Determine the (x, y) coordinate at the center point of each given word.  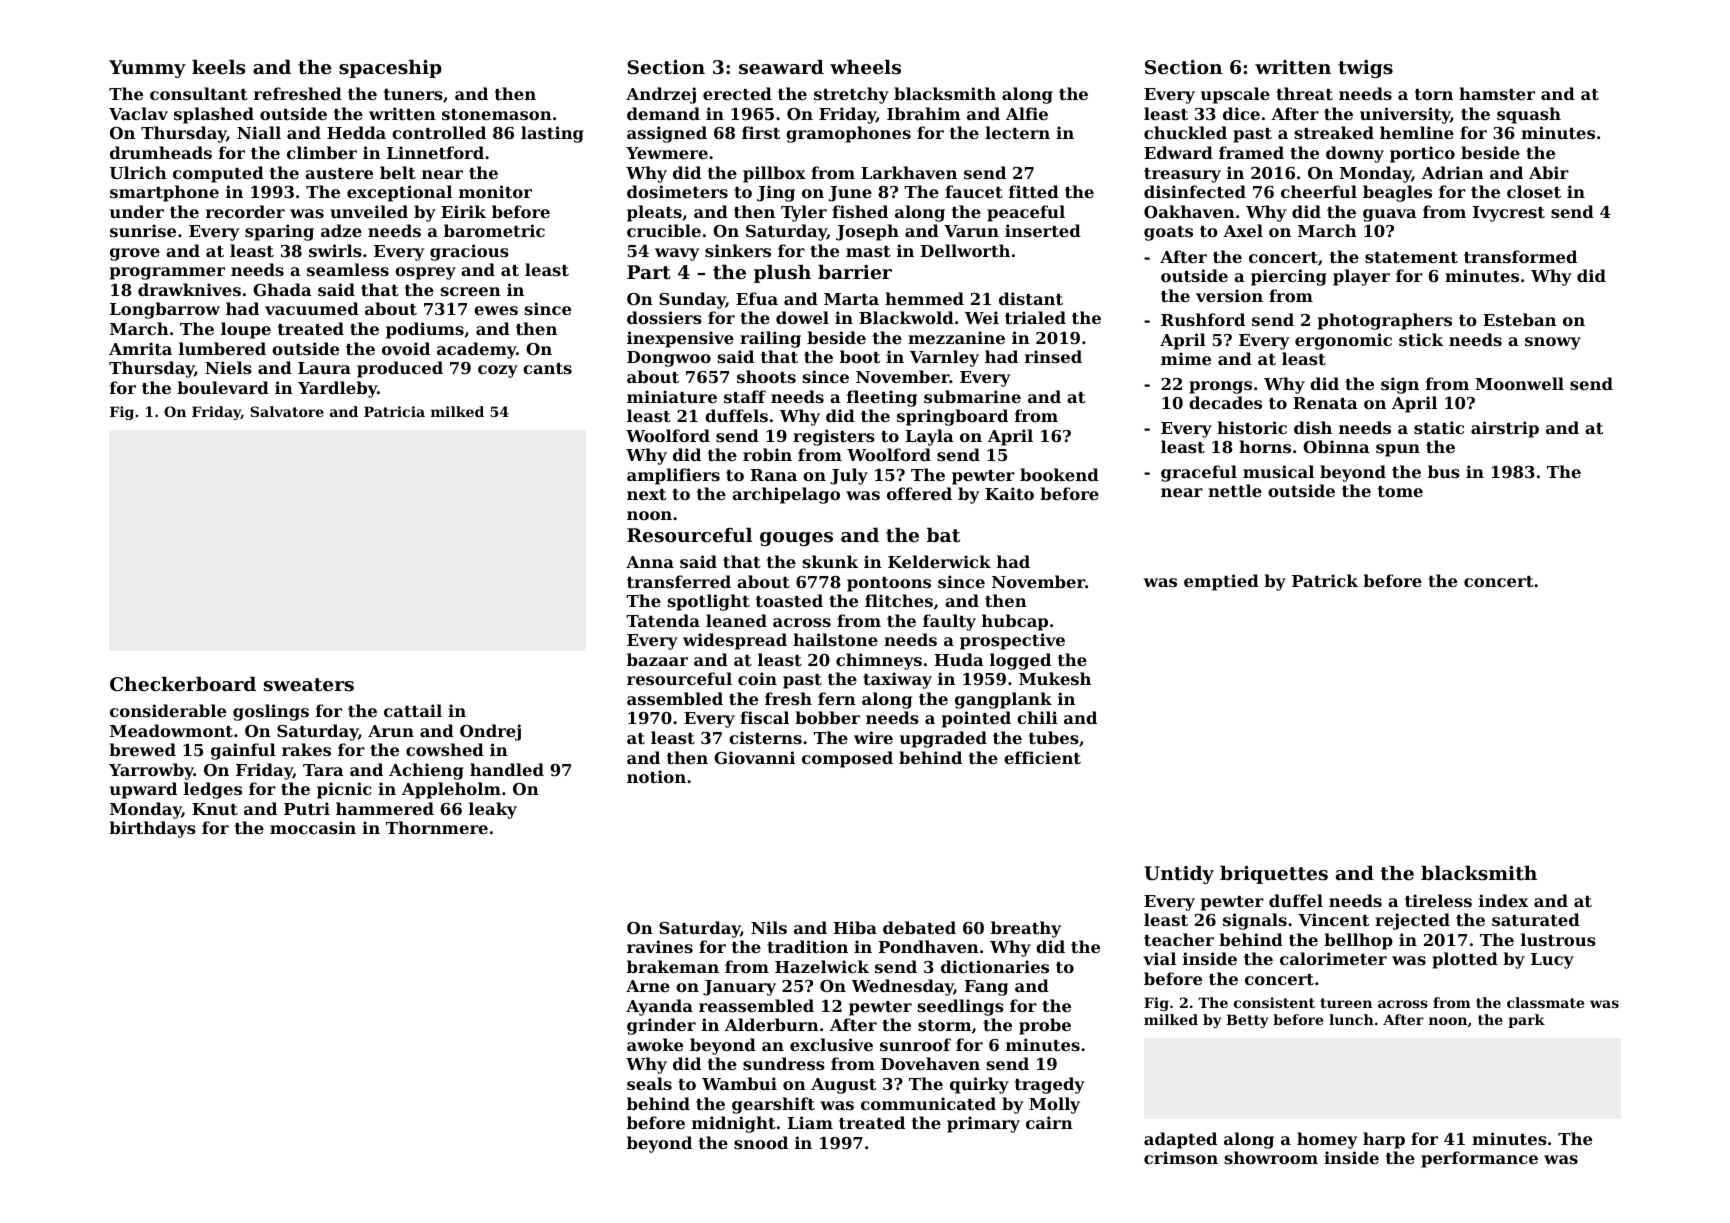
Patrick (1325, 580)
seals (649, 1083)
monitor (495, 191)
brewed (142, 749)
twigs (1365, 69)
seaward (781, 67)
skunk (830, 561)
